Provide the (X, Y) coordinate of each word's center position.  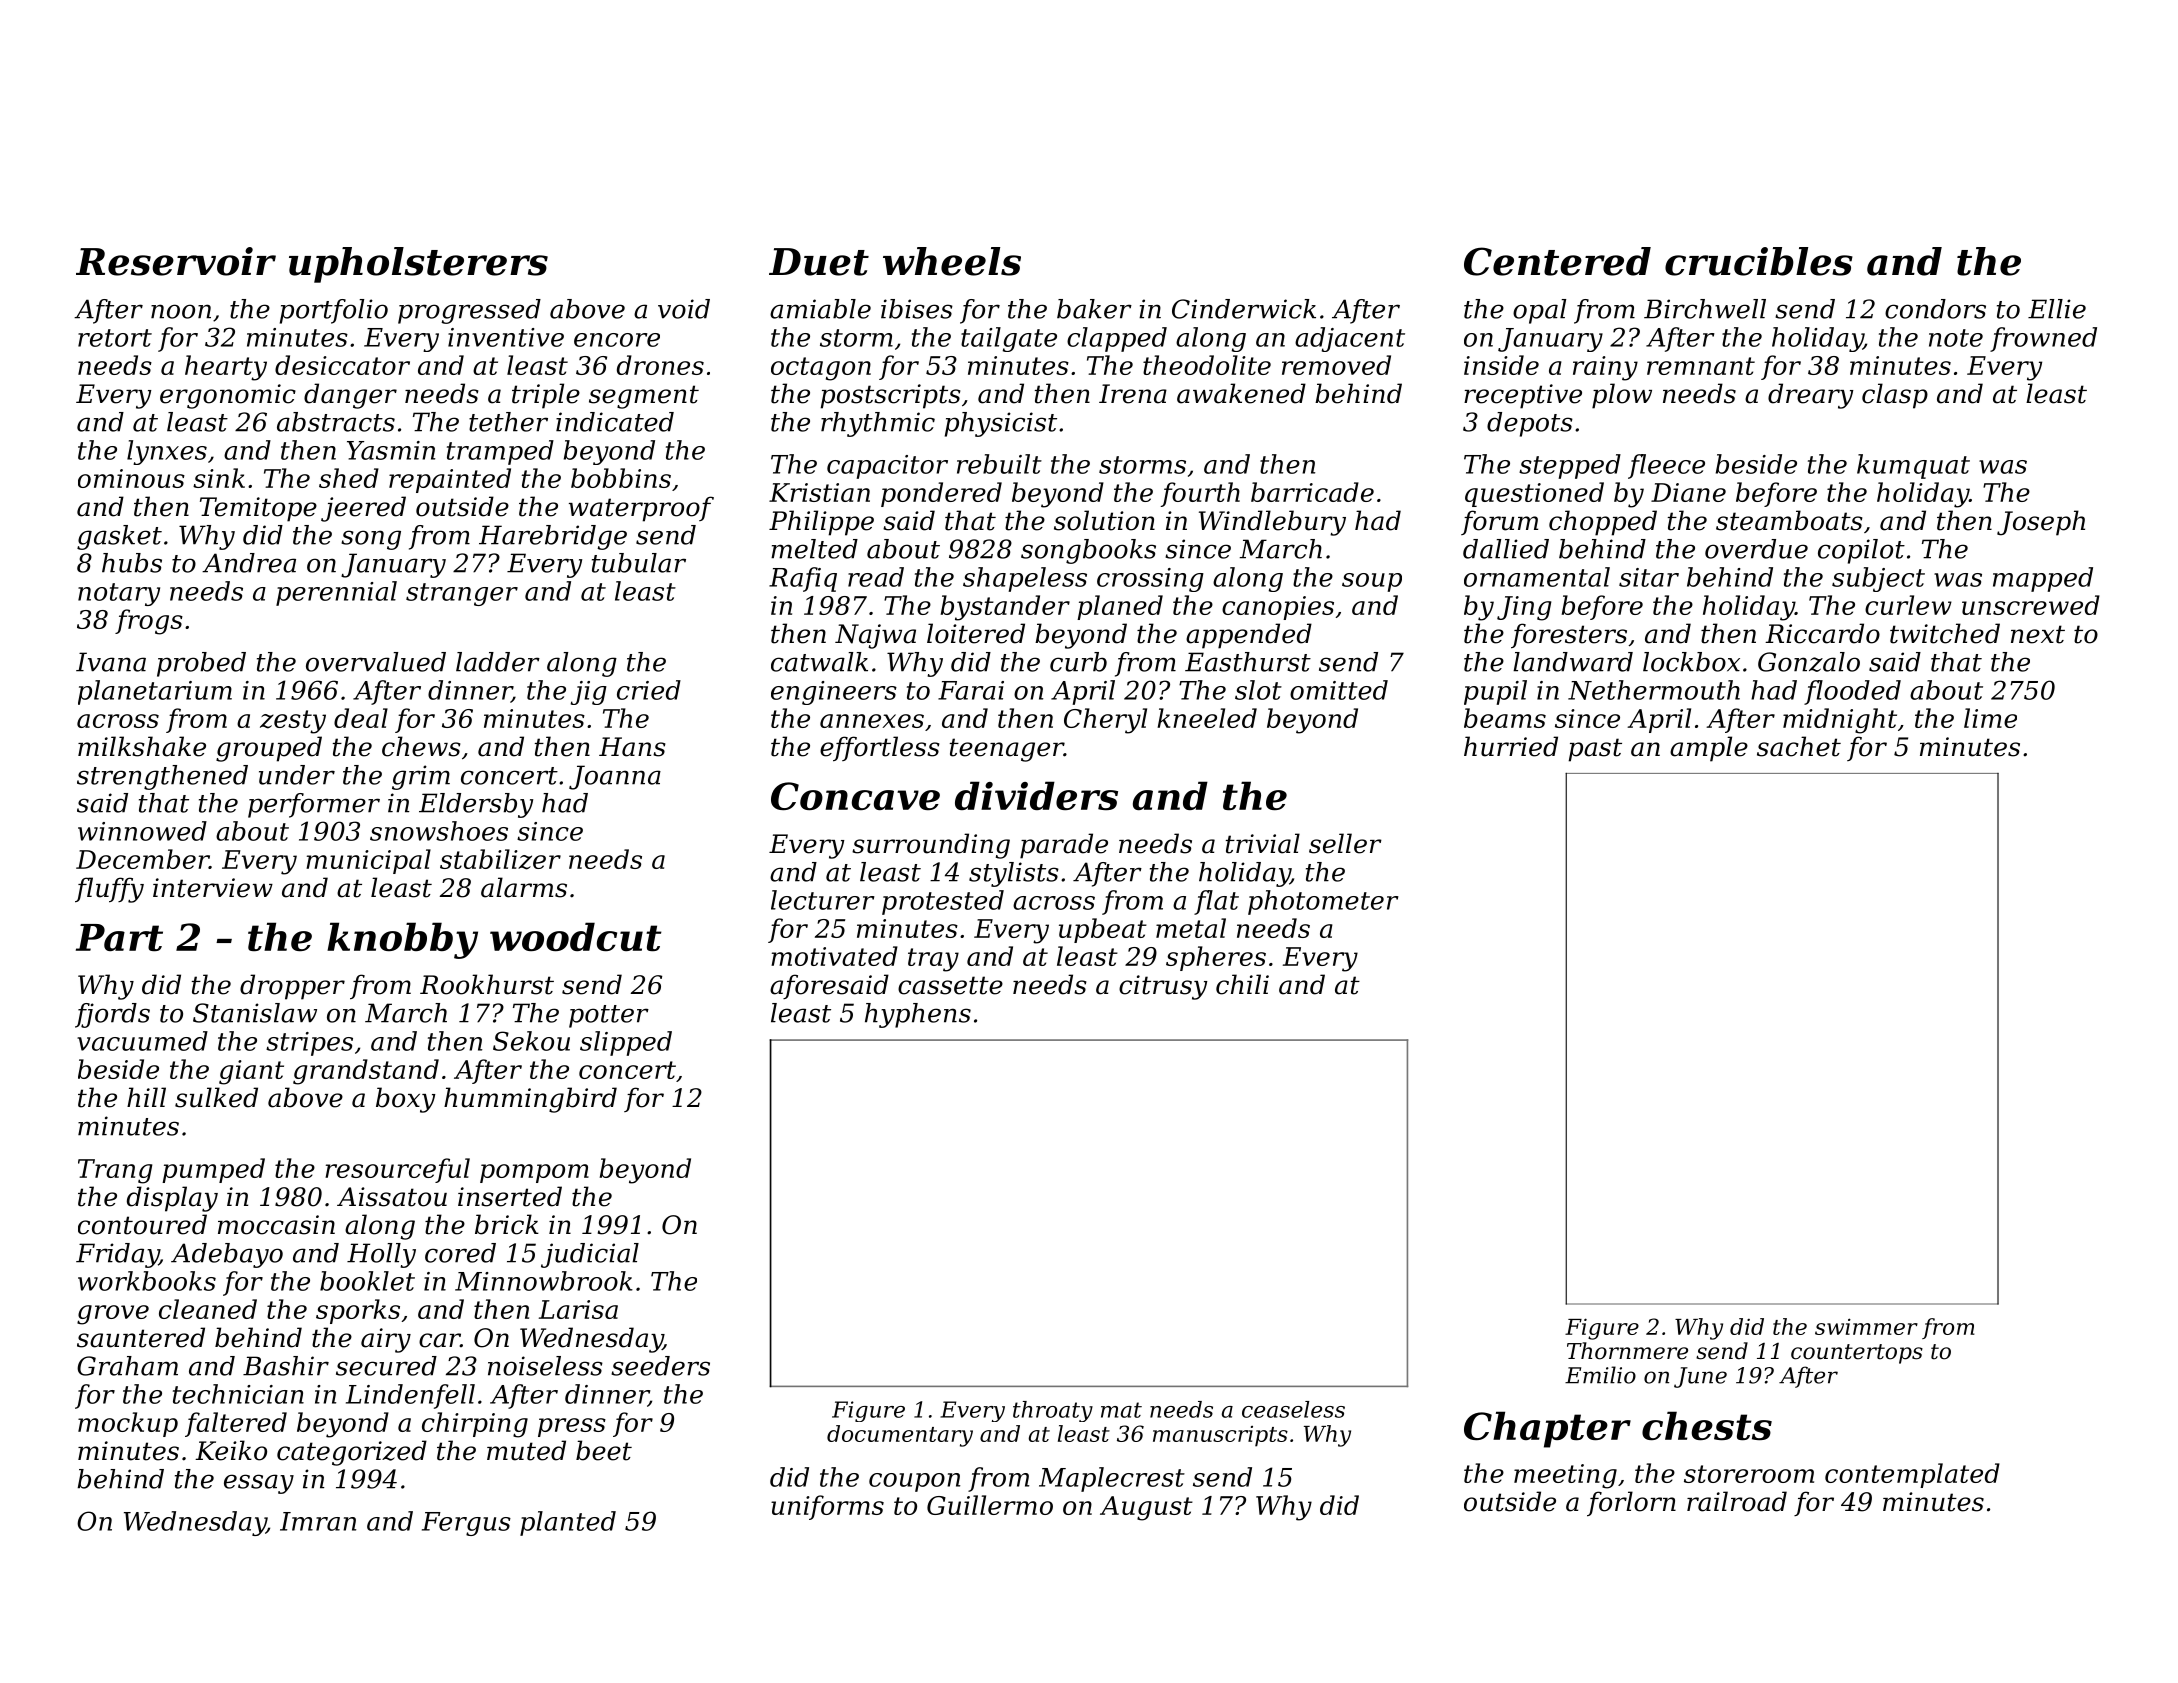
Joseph (2041, 523)
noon (181, 311)
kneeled (1207, 718)
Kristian (819, 492)
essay (259, 1484)
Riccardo (1822, 633)
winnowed (142, 831)
